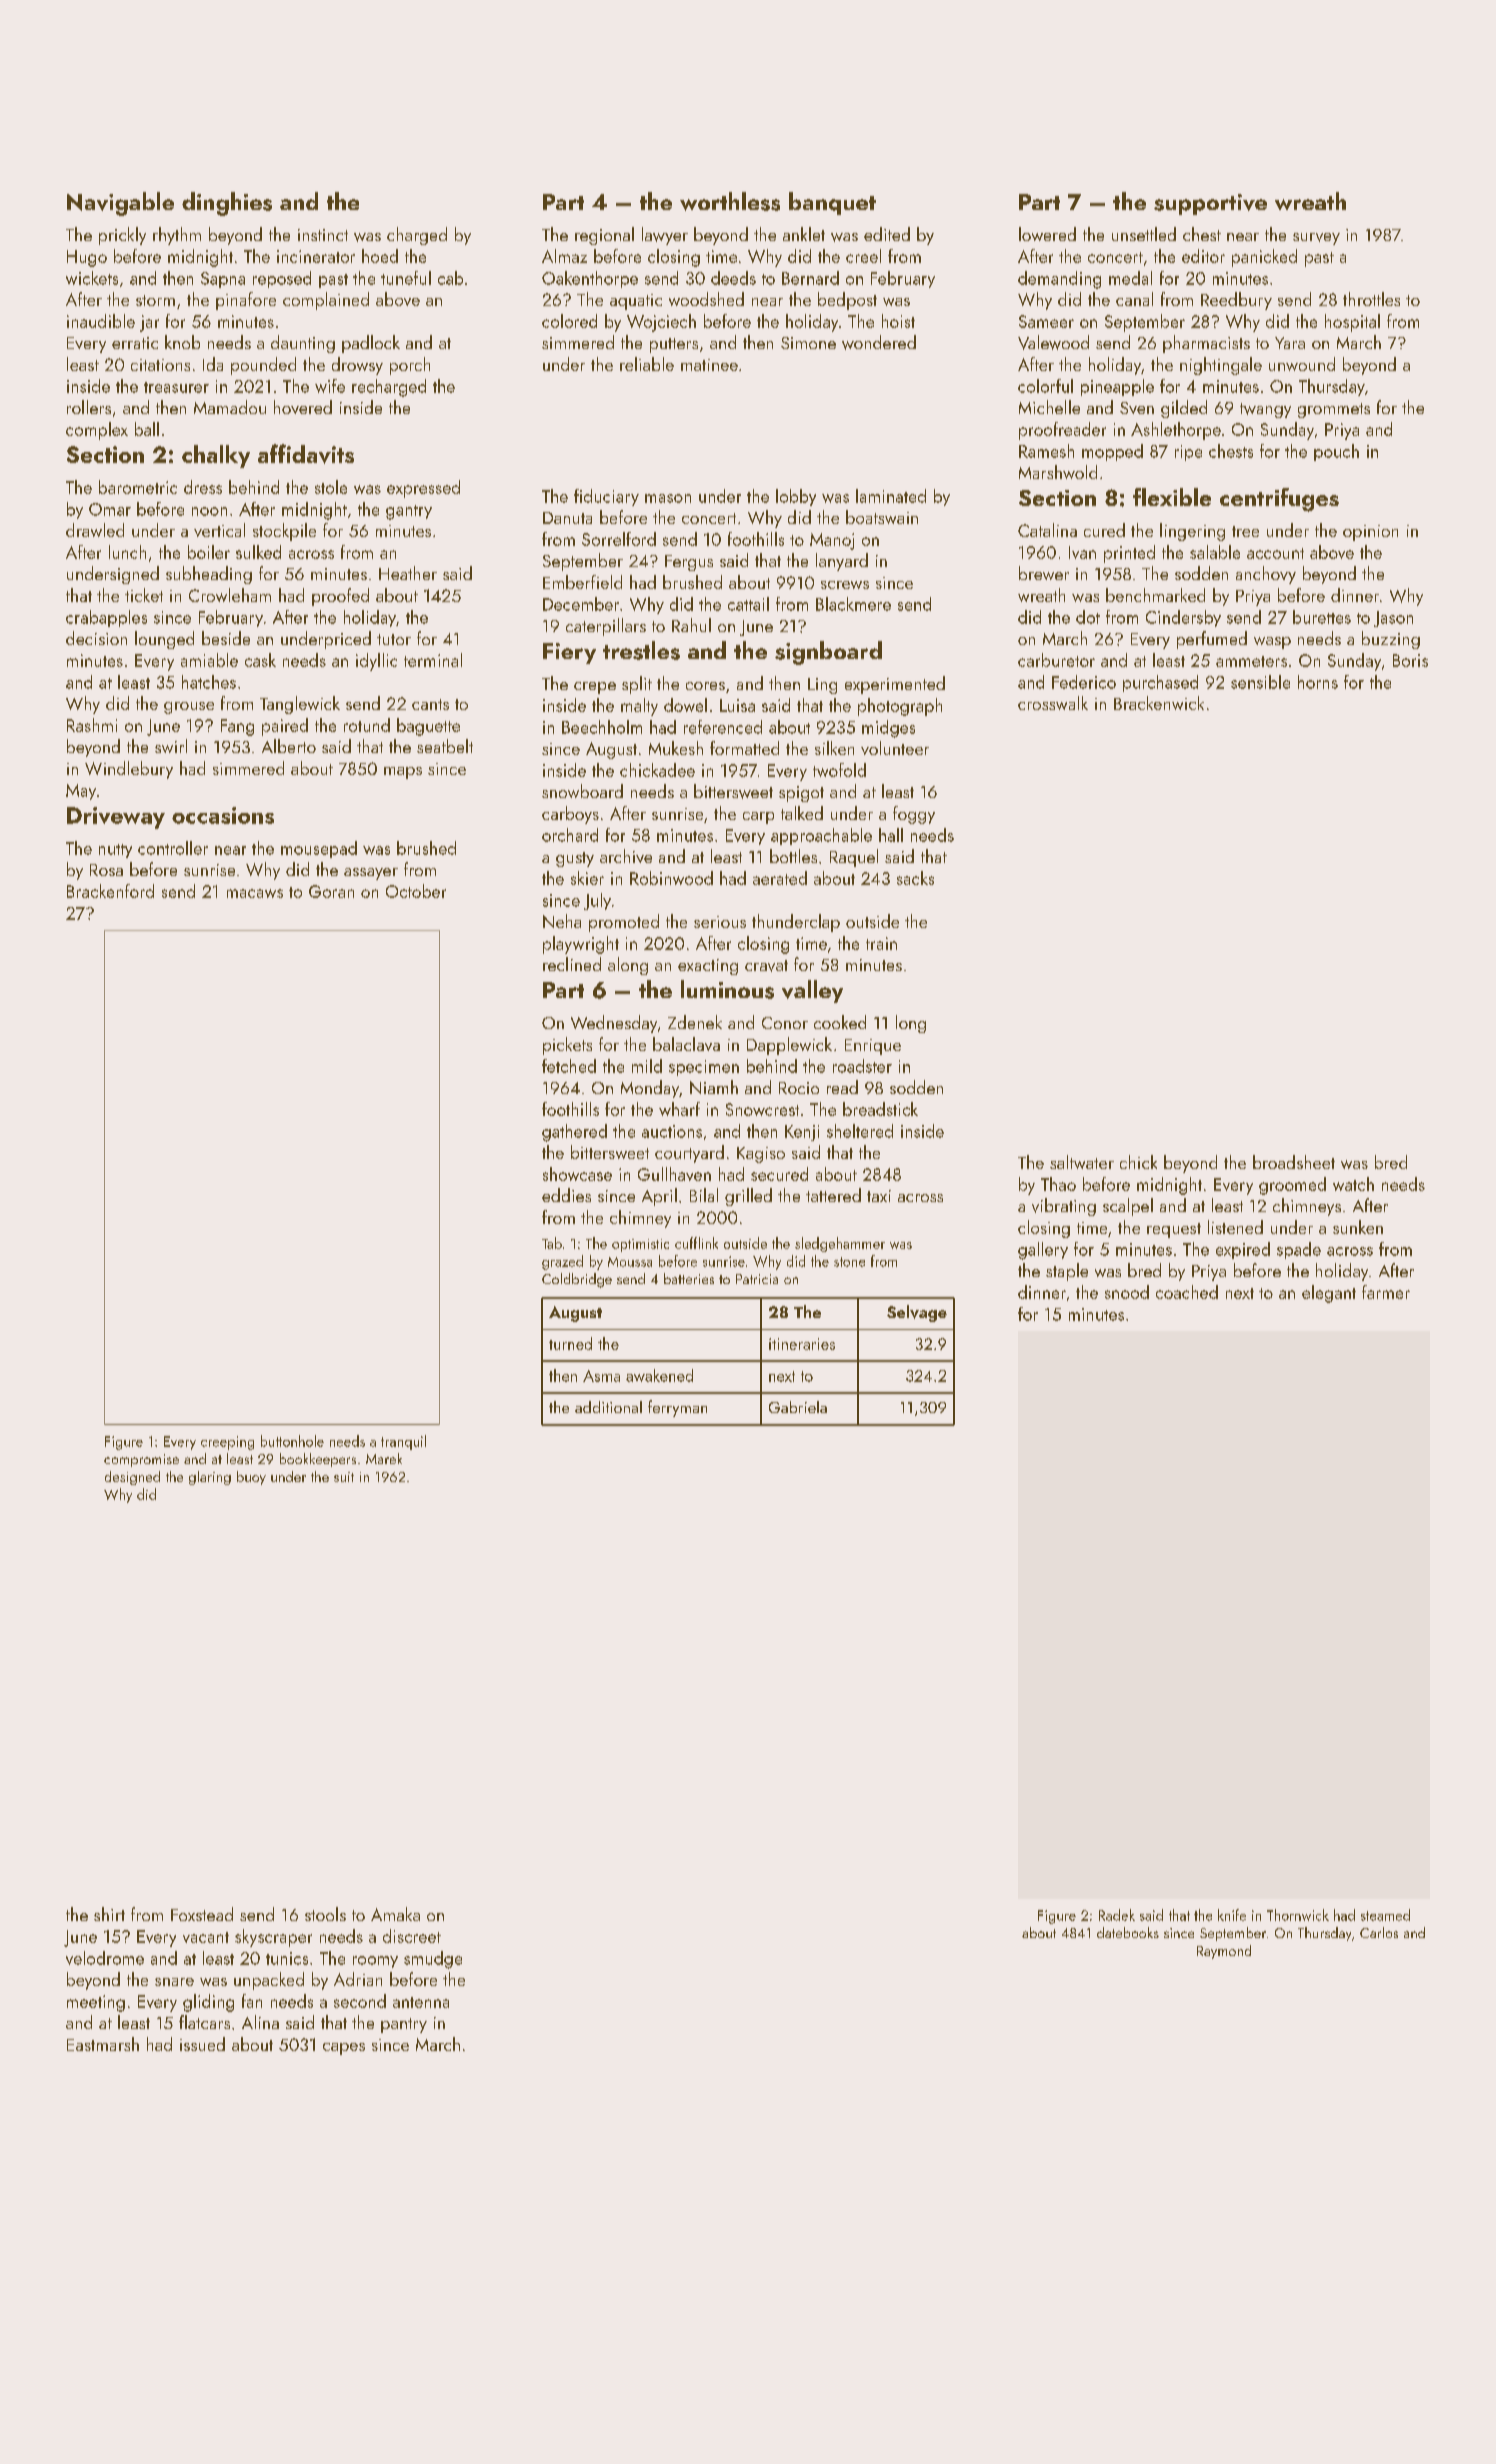  I want to click on Brackenwick, so click(1159, 703).
